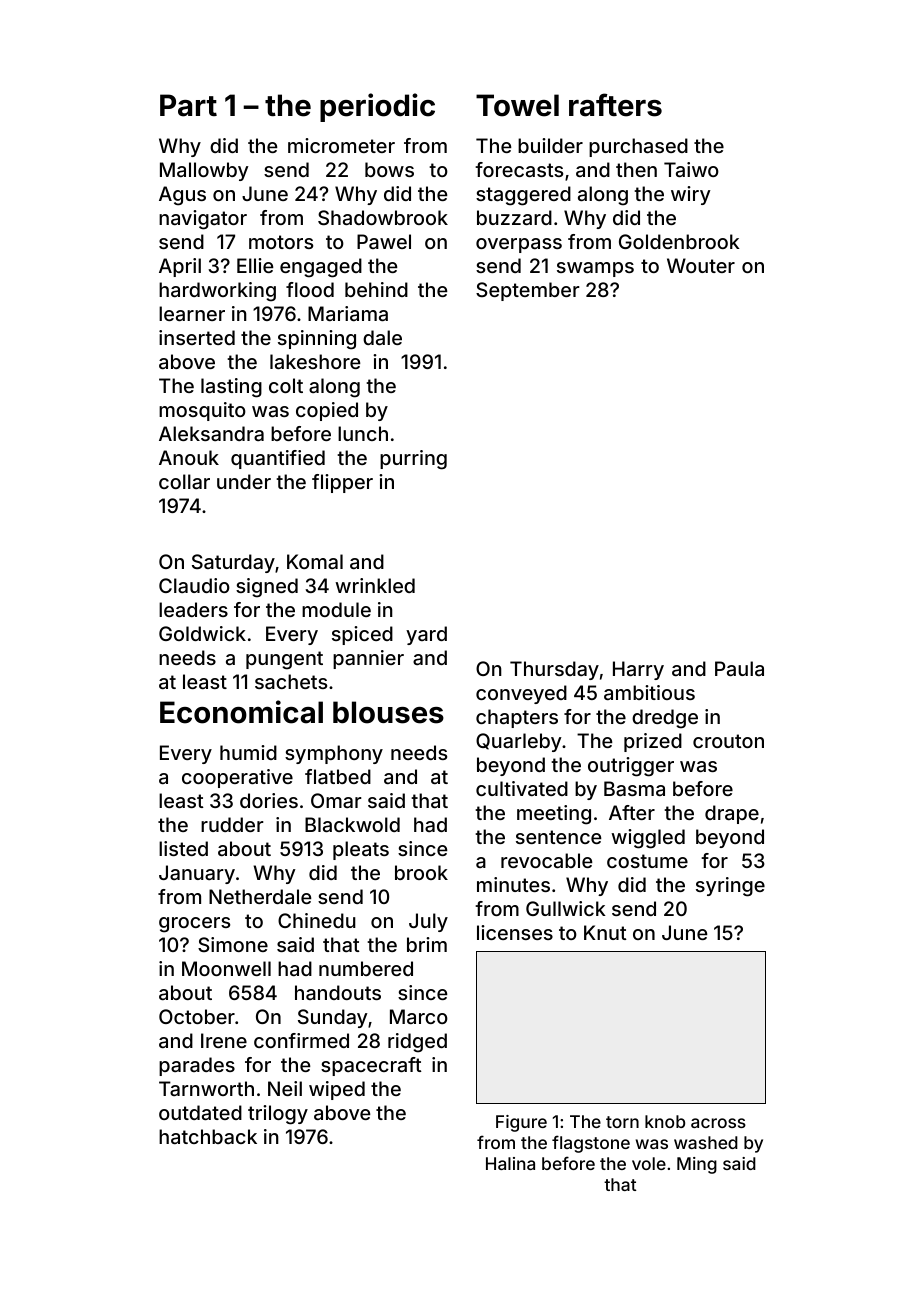 This page has width=924, height=1311. Describe the element at coordinates (341, 145) in the page. I see `micrometer` at that location.
